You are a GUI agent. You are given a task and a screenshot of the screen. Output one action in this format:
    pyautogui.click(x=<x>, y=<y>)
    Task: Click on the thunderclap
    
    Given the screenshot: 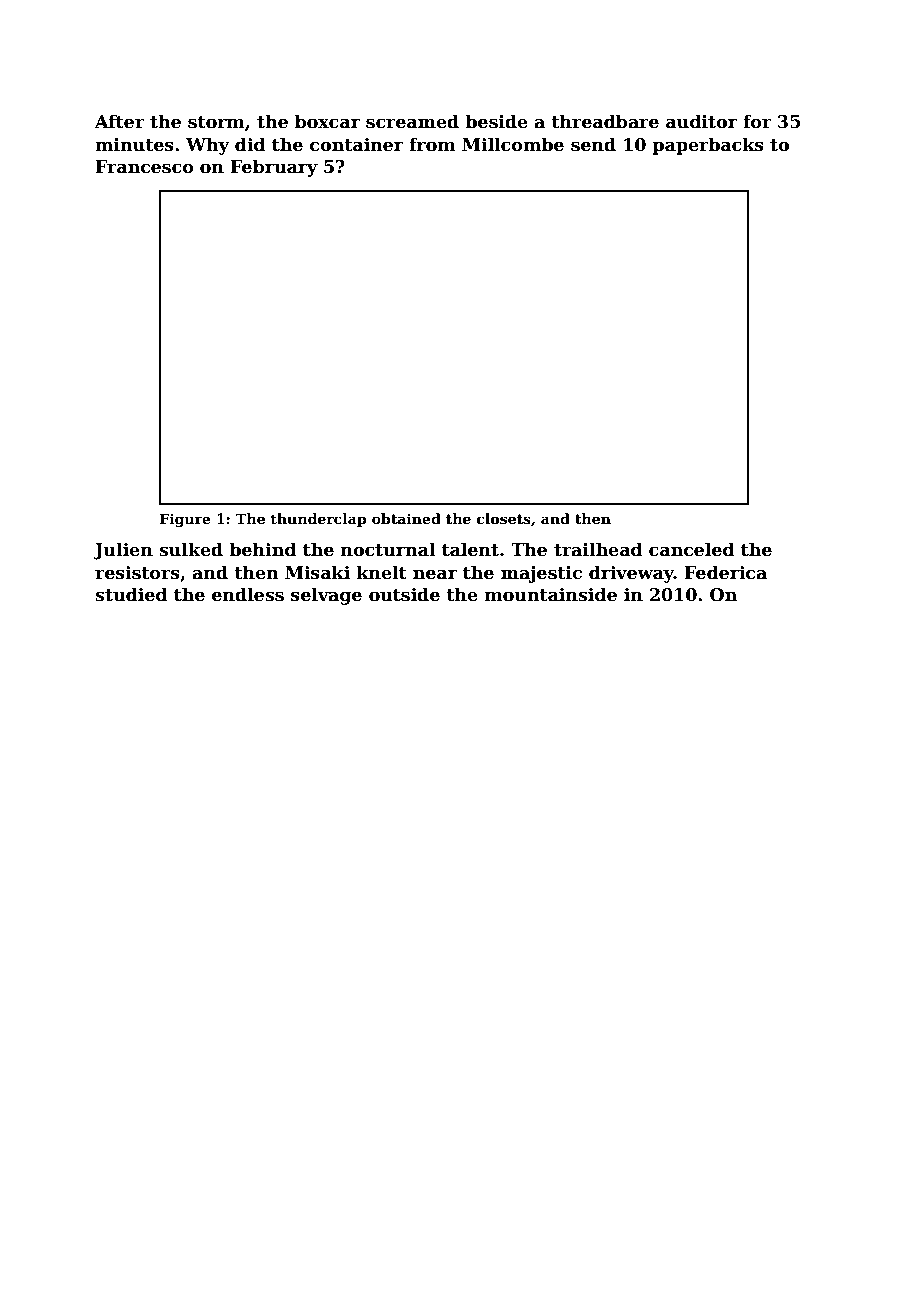 What is the action you would take?
    pyautogui.click(x=319, y=520)
